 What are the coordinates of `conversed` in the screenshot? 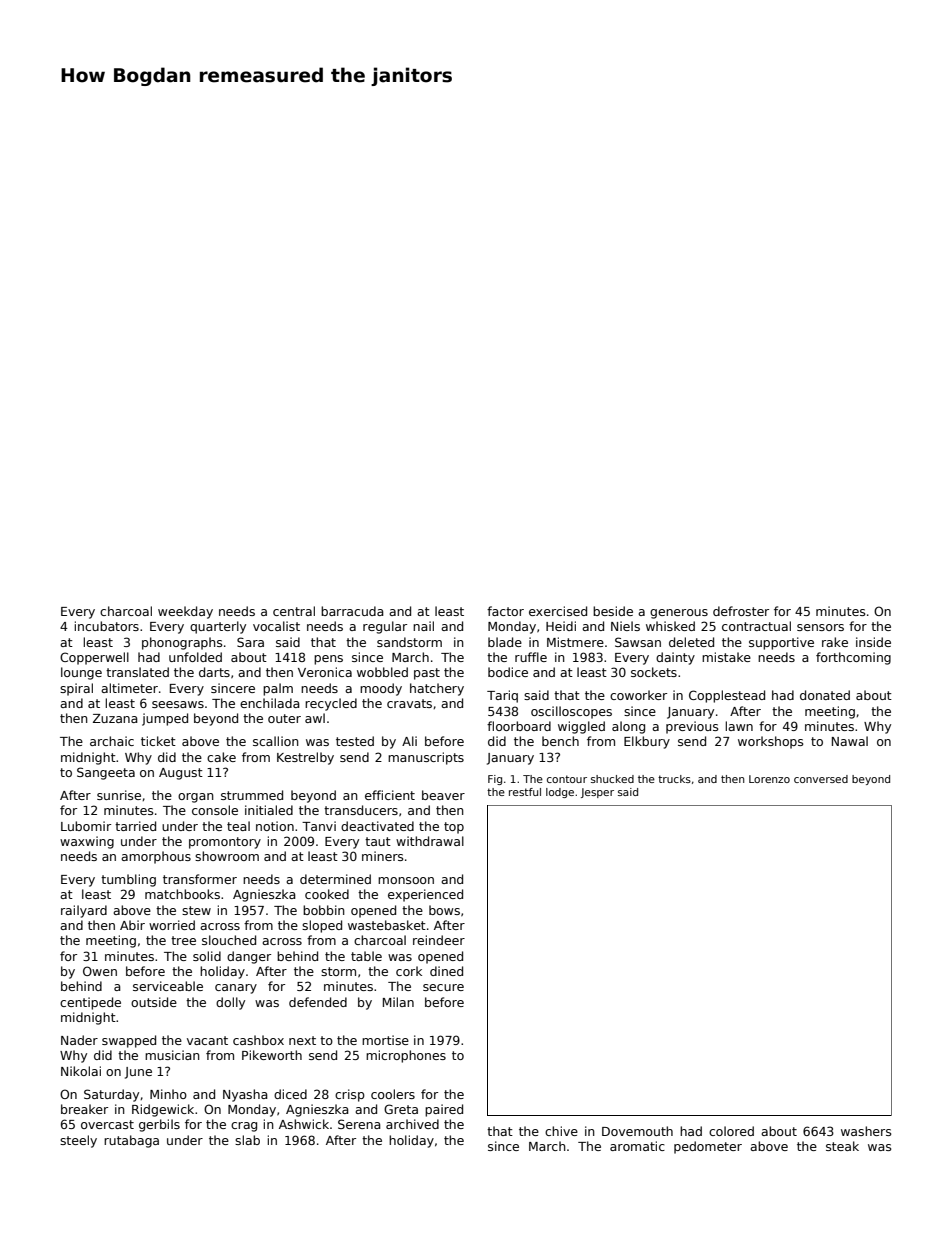 It's located at (821, 779).
